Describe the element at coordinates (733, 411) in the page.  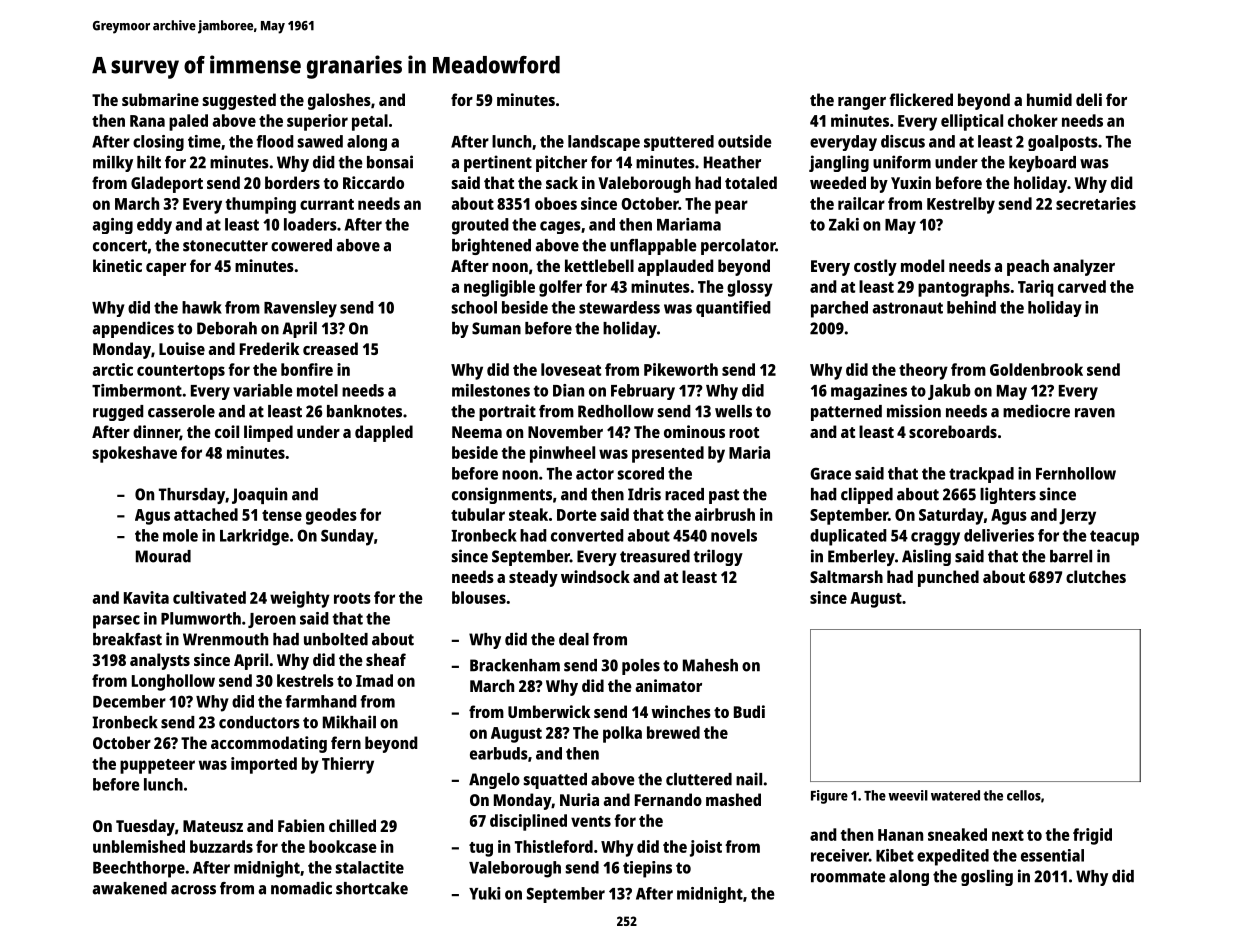
I see `wells` at that location.
